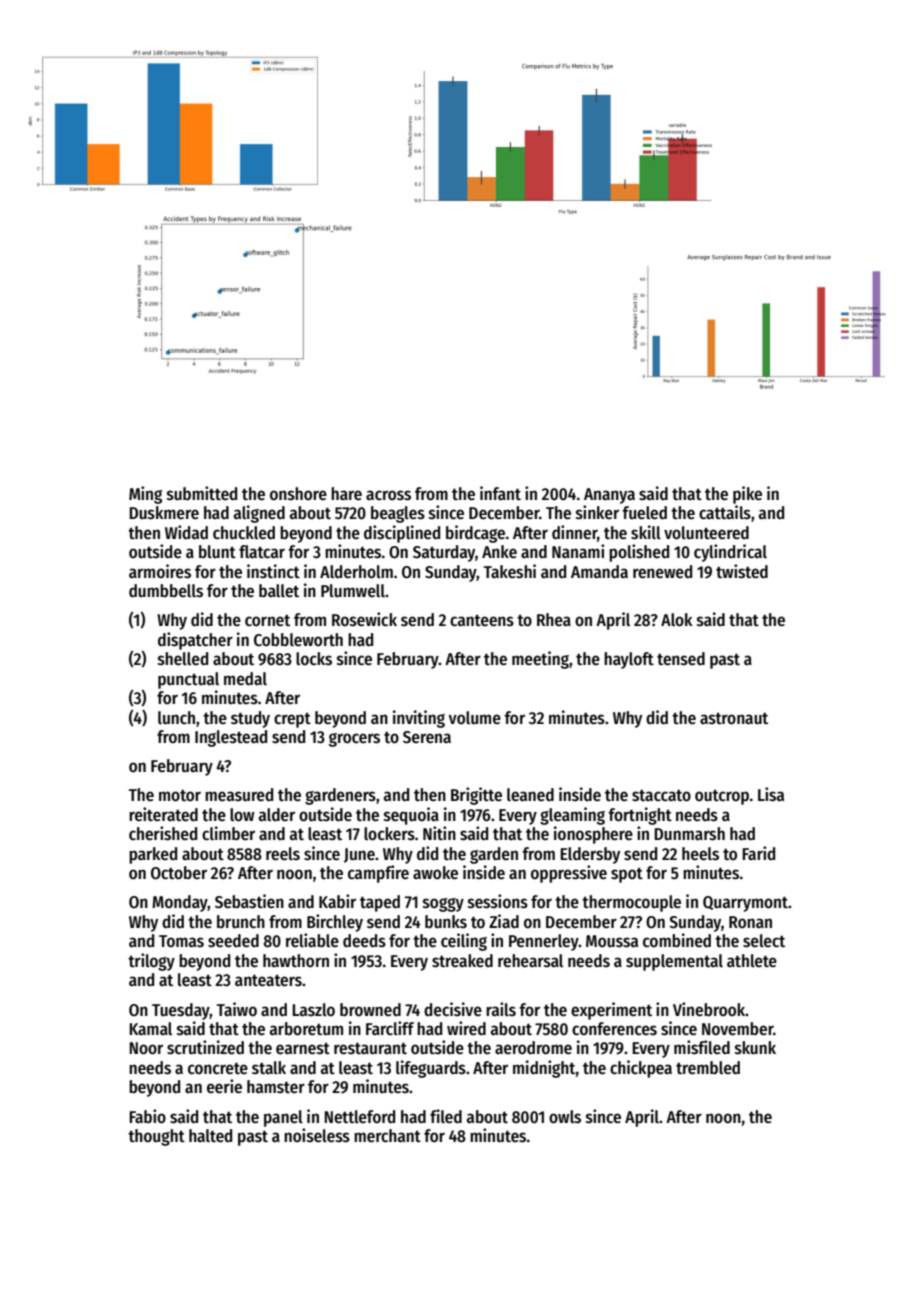 Image resolution: width=924 pixels, height=1311 pixels. What do you see at coordinates (217, 552) in the screenshot?
I see `blunt` at bounding box center [217, 552].
